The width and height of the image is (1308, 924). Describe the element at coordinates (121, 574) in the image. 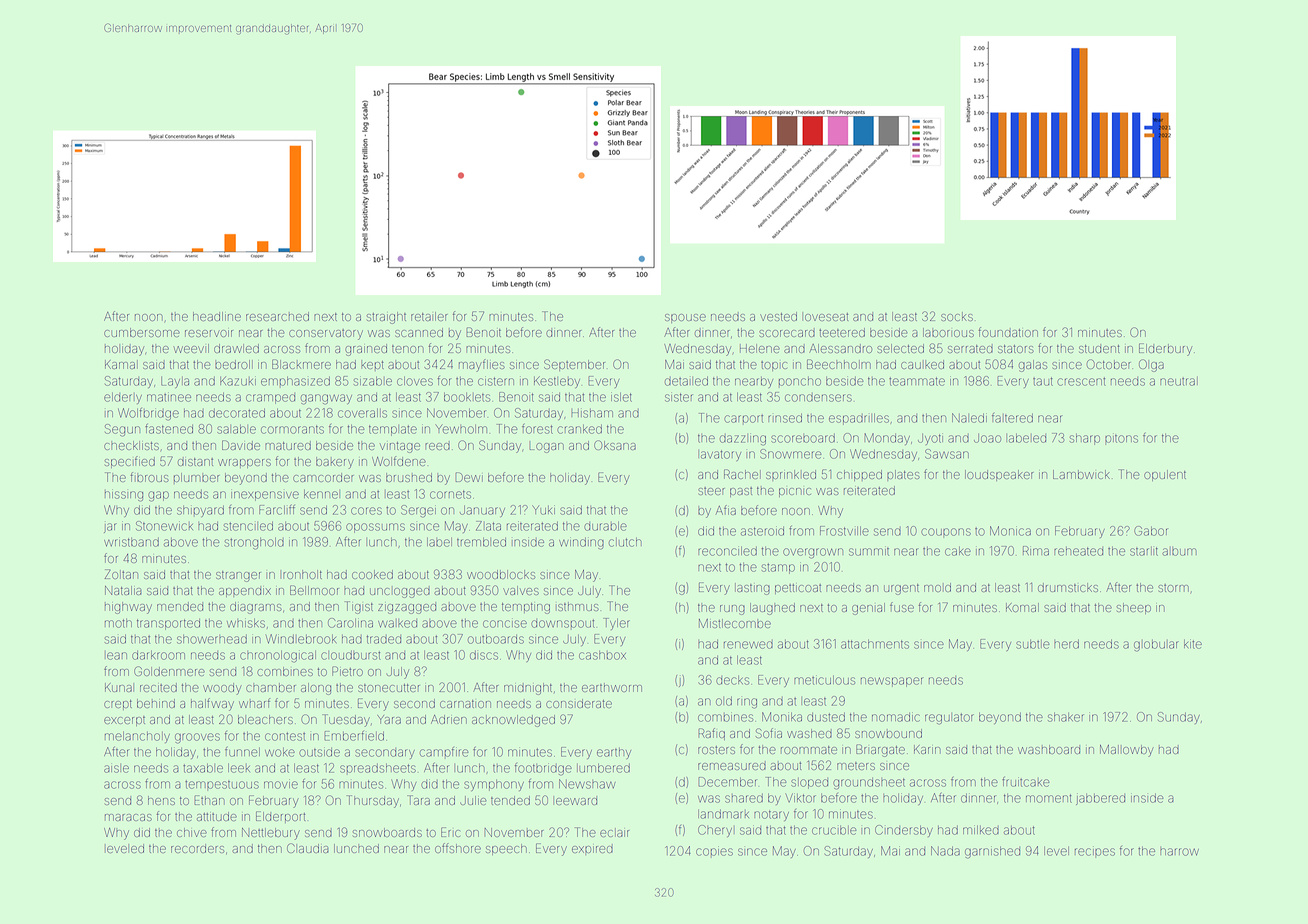

I see `Zoltan` at that location.
